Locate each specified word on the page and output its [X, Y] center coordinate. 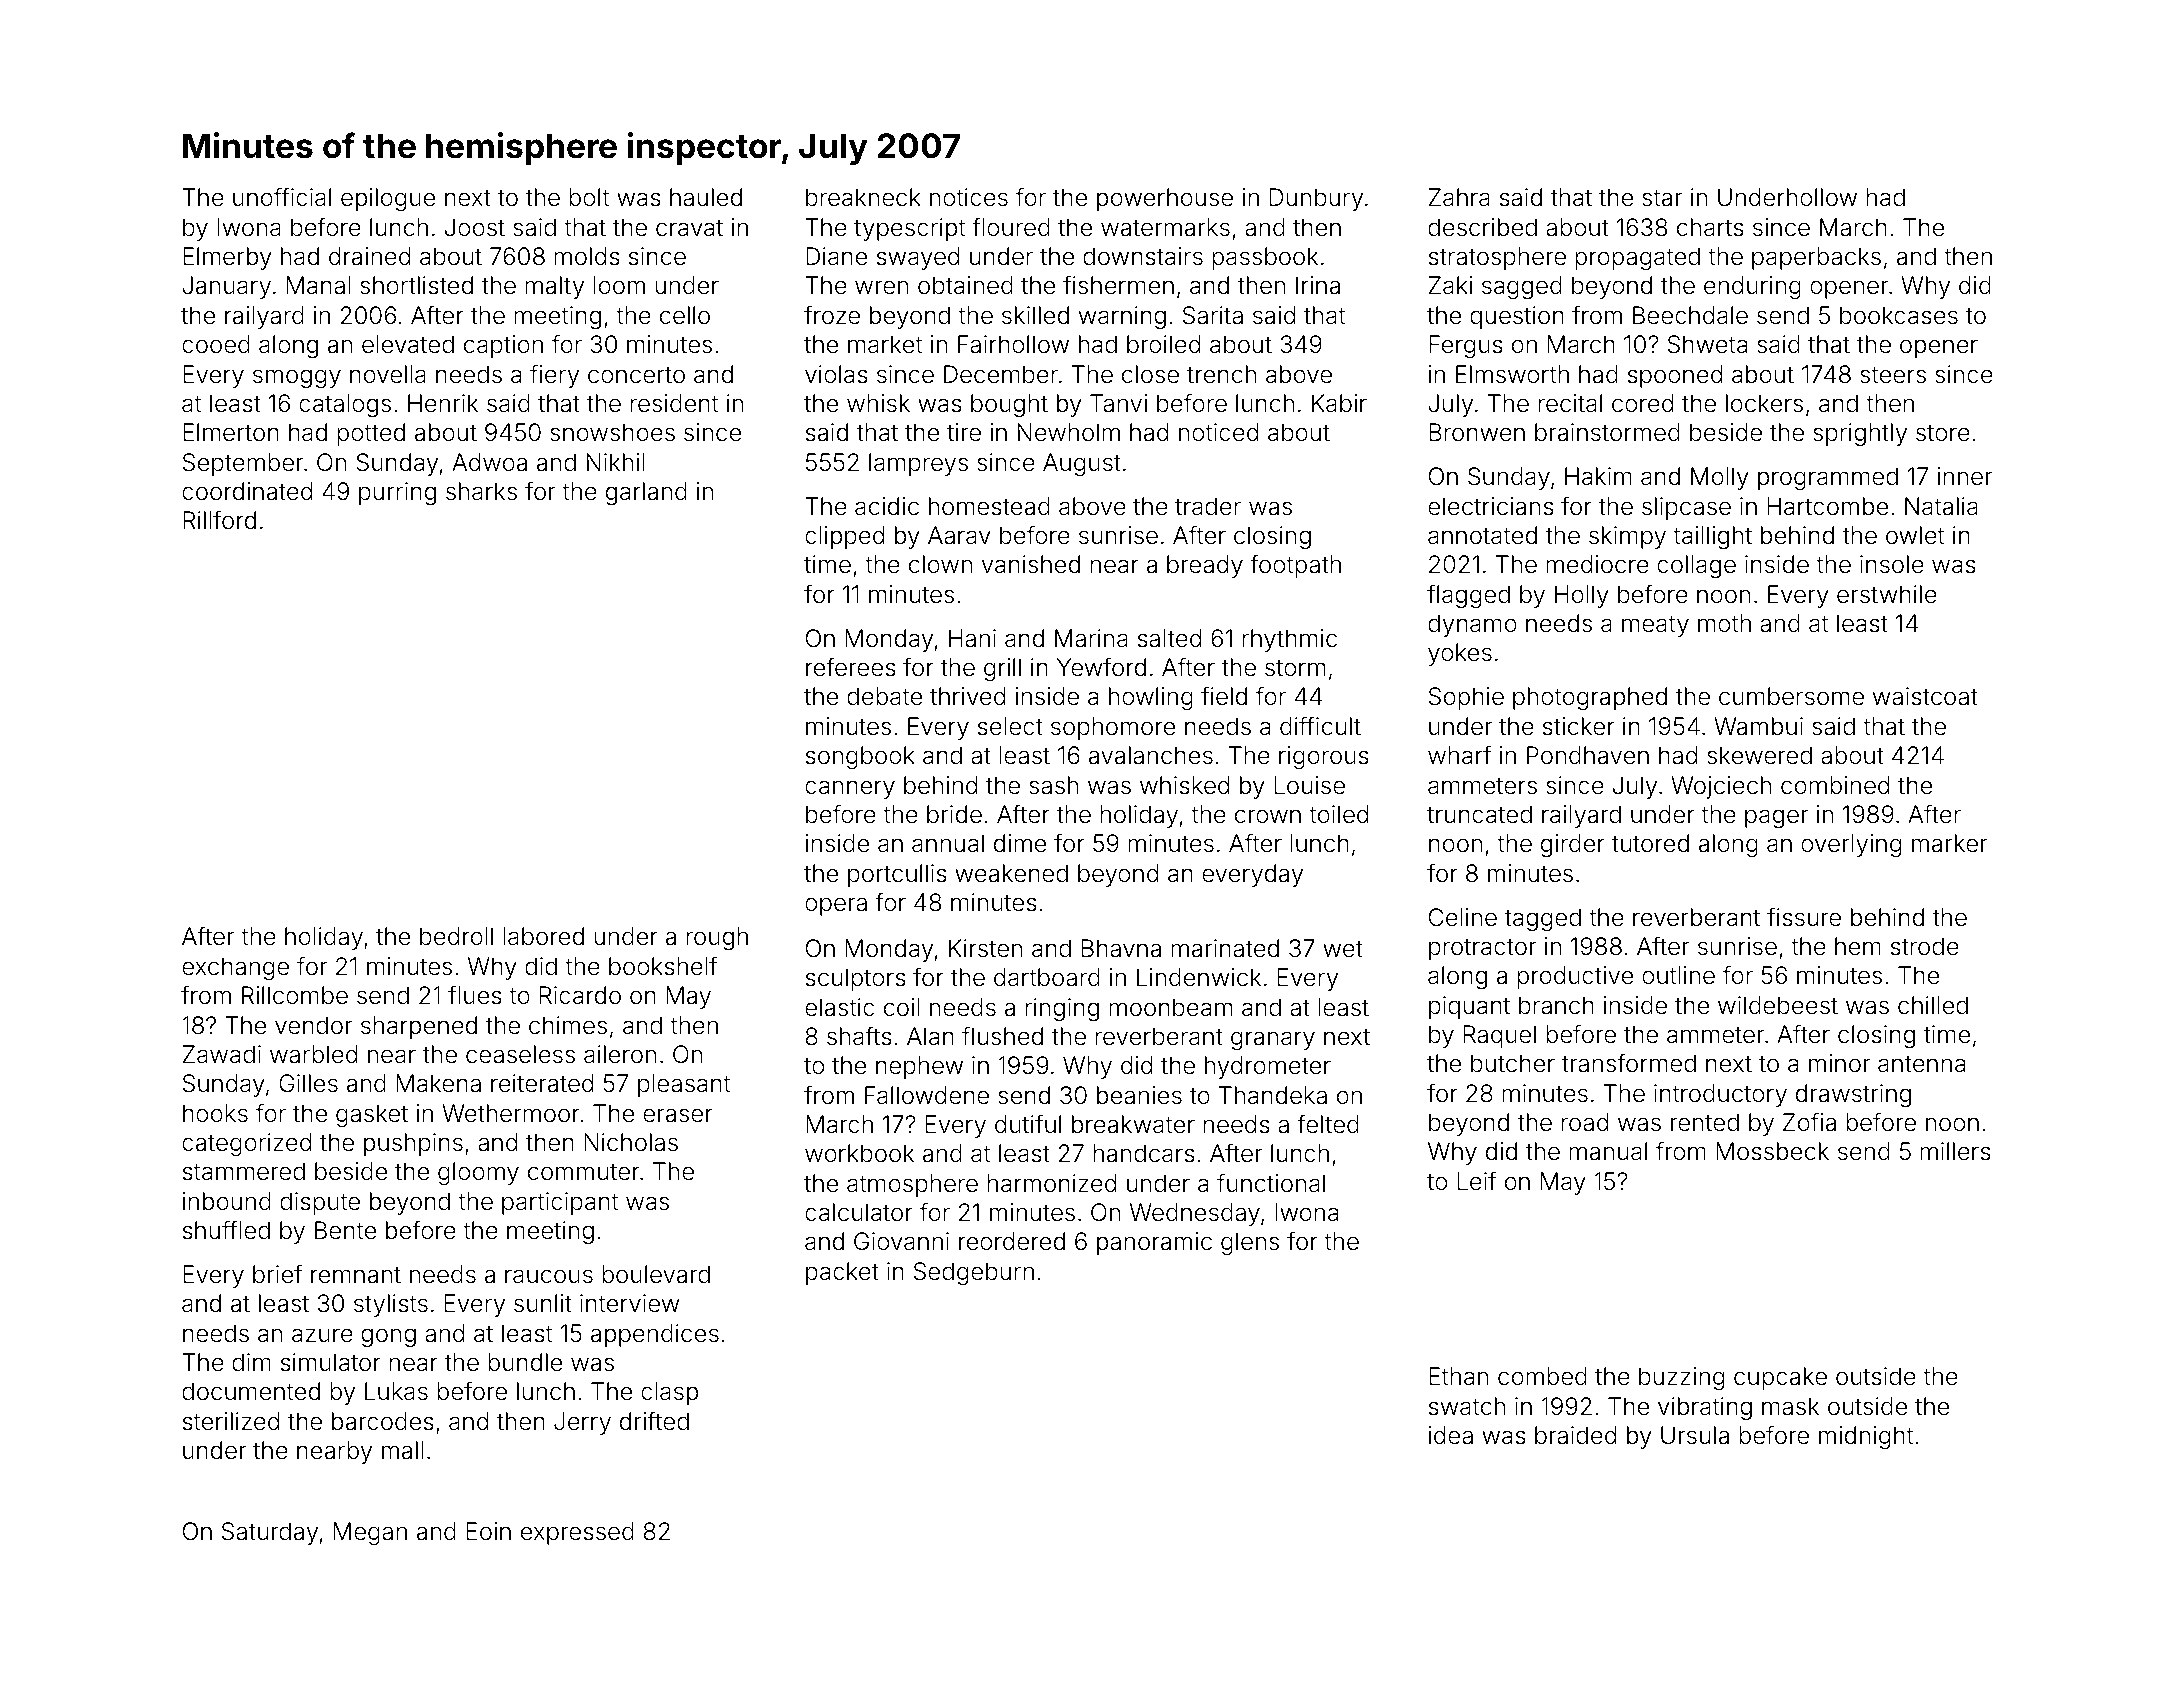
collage [1696, 566]
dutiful [1028, 1124]
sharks [481, 491]
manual [1608, 1151]
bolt [589, 197]
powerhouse [1165, 199]
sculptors [856, 979]
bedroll [456, 936]
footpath [1295, 566]
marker [1949, 843]
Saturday [270, 1533]
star [1662, 198]
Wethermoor [511, 1113]
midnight [1866, 1437]
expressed [577, 1533]
